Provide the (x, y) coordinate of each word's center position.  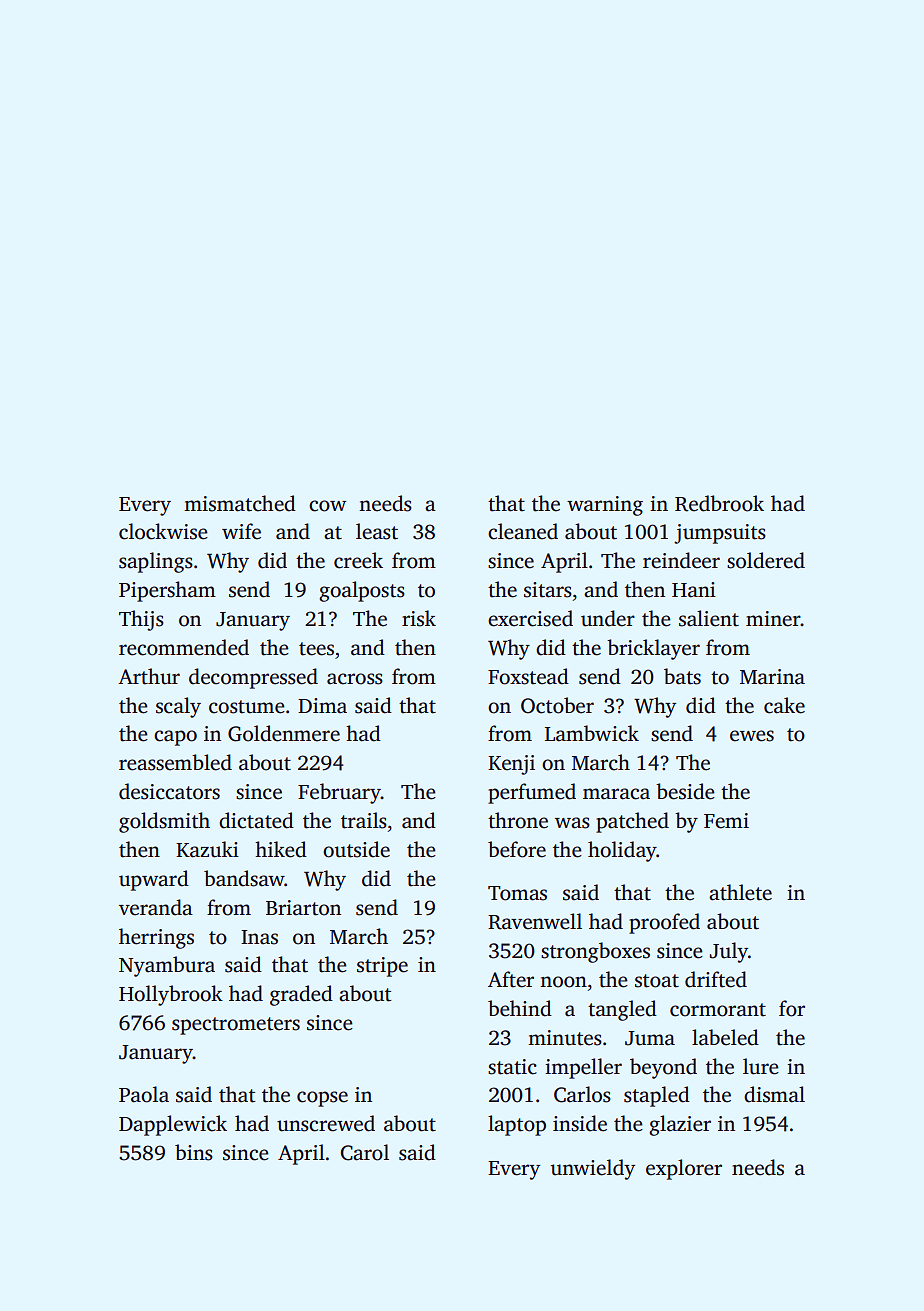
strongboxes (595, 952)
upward (154, 880)
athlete (740, 892)
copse (322, 1099)
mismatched (240, 503)
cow (327, 506)
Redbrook (719, 503)
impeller (583, 1068)
